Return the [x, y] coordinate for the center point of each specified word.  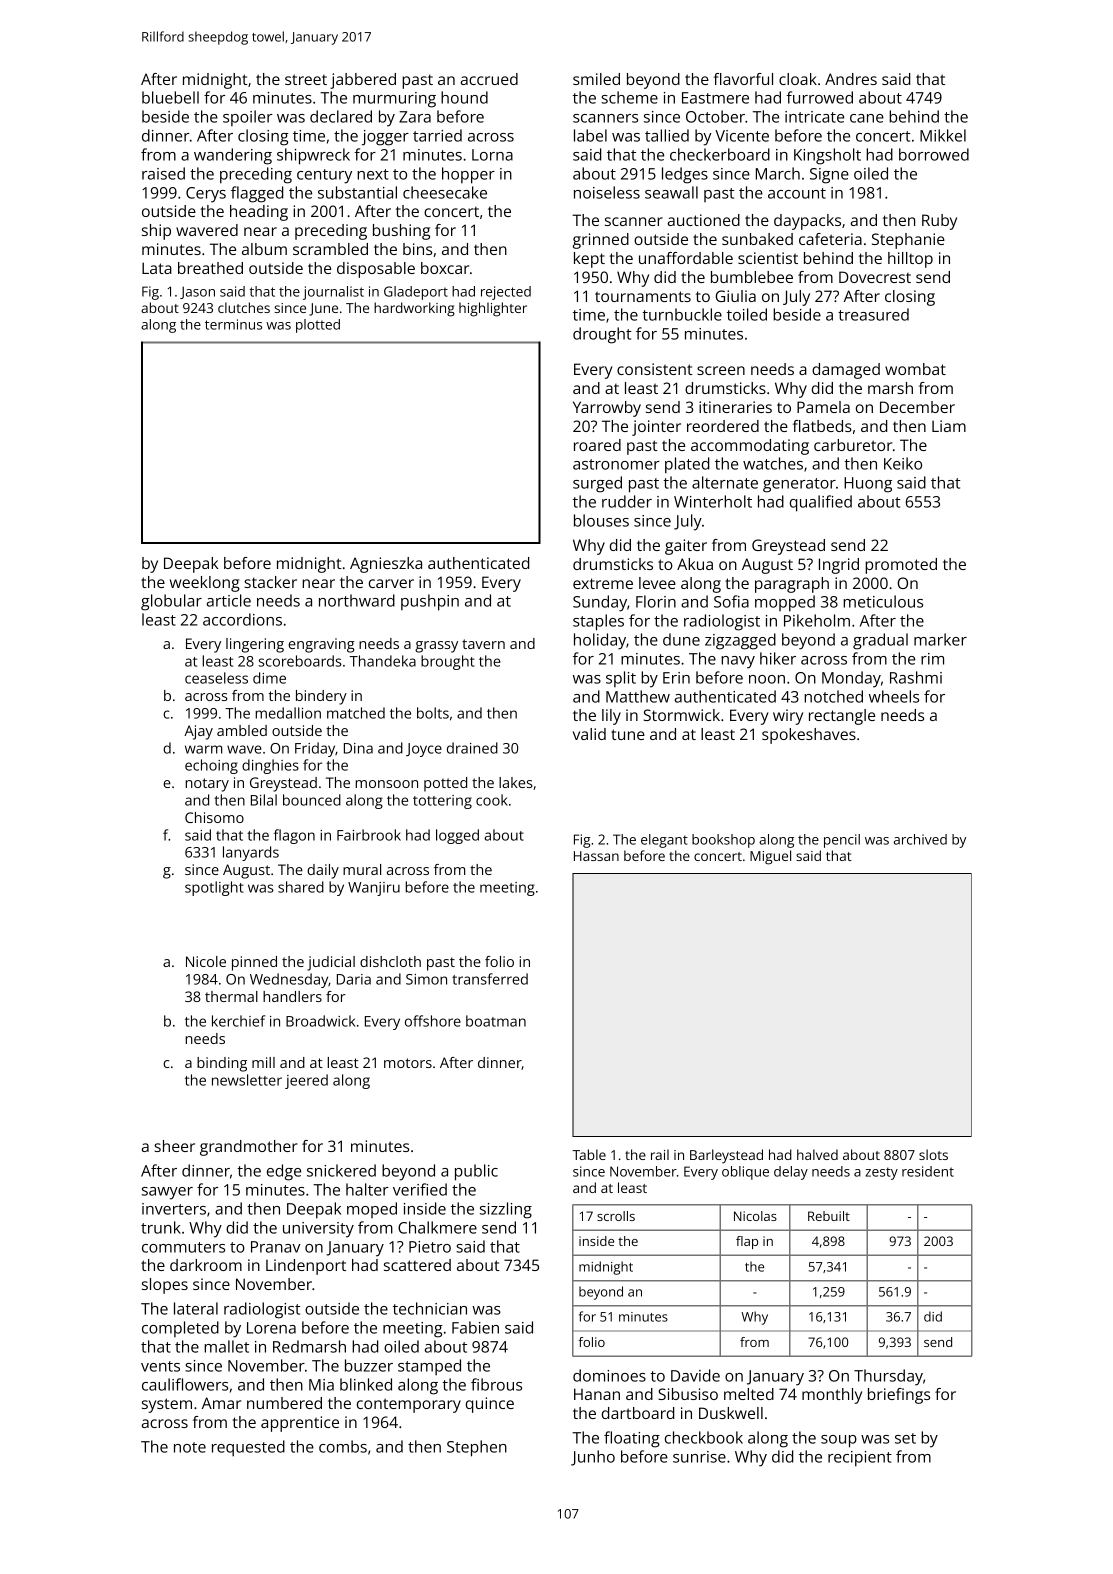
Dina [358, 748]
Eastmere [715, 98]
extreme [603, 583]
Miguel [770, 857]
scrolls [616, 1216]
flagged [257, 194]
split [621, 679]
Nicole [206, 961]
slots [933, 1154]
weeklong [205, 584]
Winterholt [713, 501]
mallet [226, 1346]
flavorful [743, 79]
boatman [496, 1021]
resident [928, 1171]
